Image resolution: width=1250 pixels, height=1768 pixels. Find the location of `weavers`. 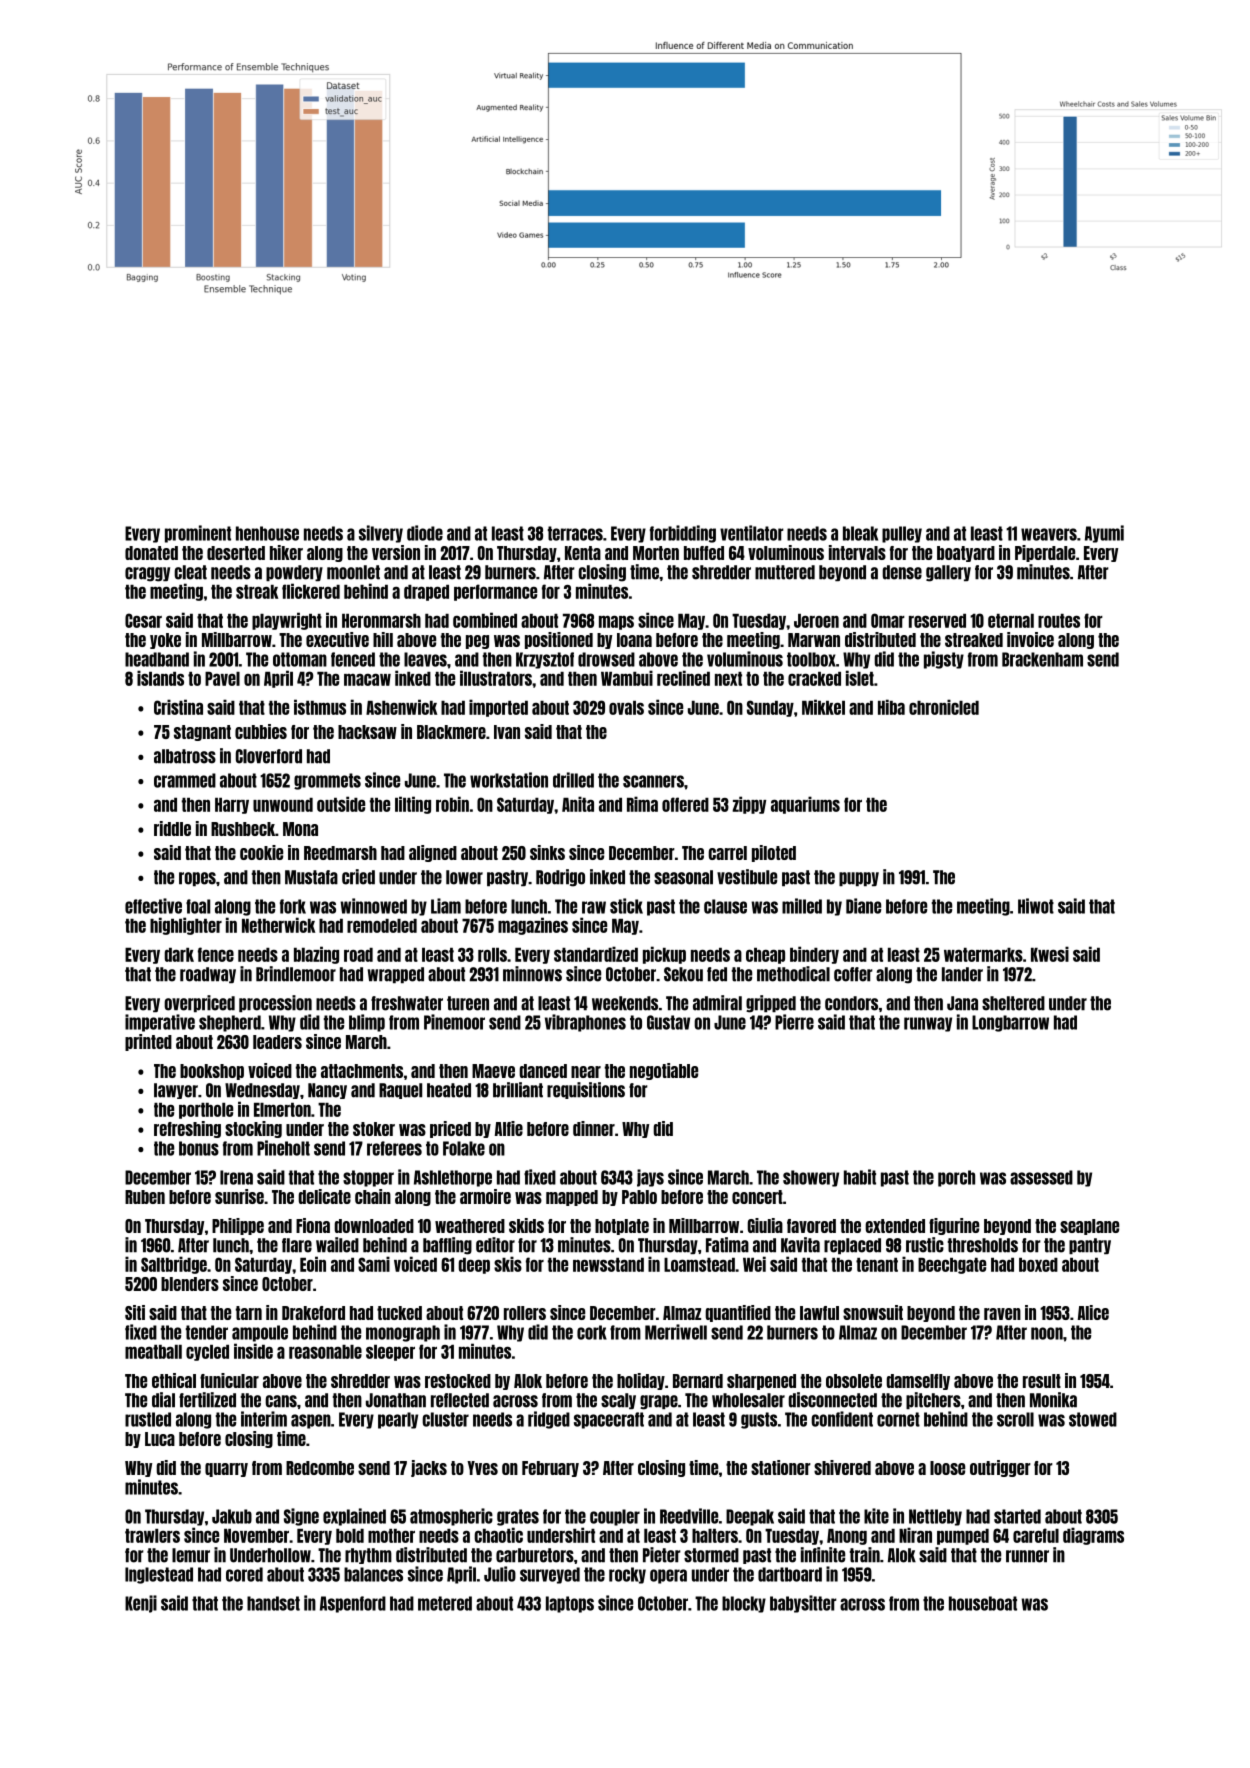

weavers is located at coordinates (1049, 534).
